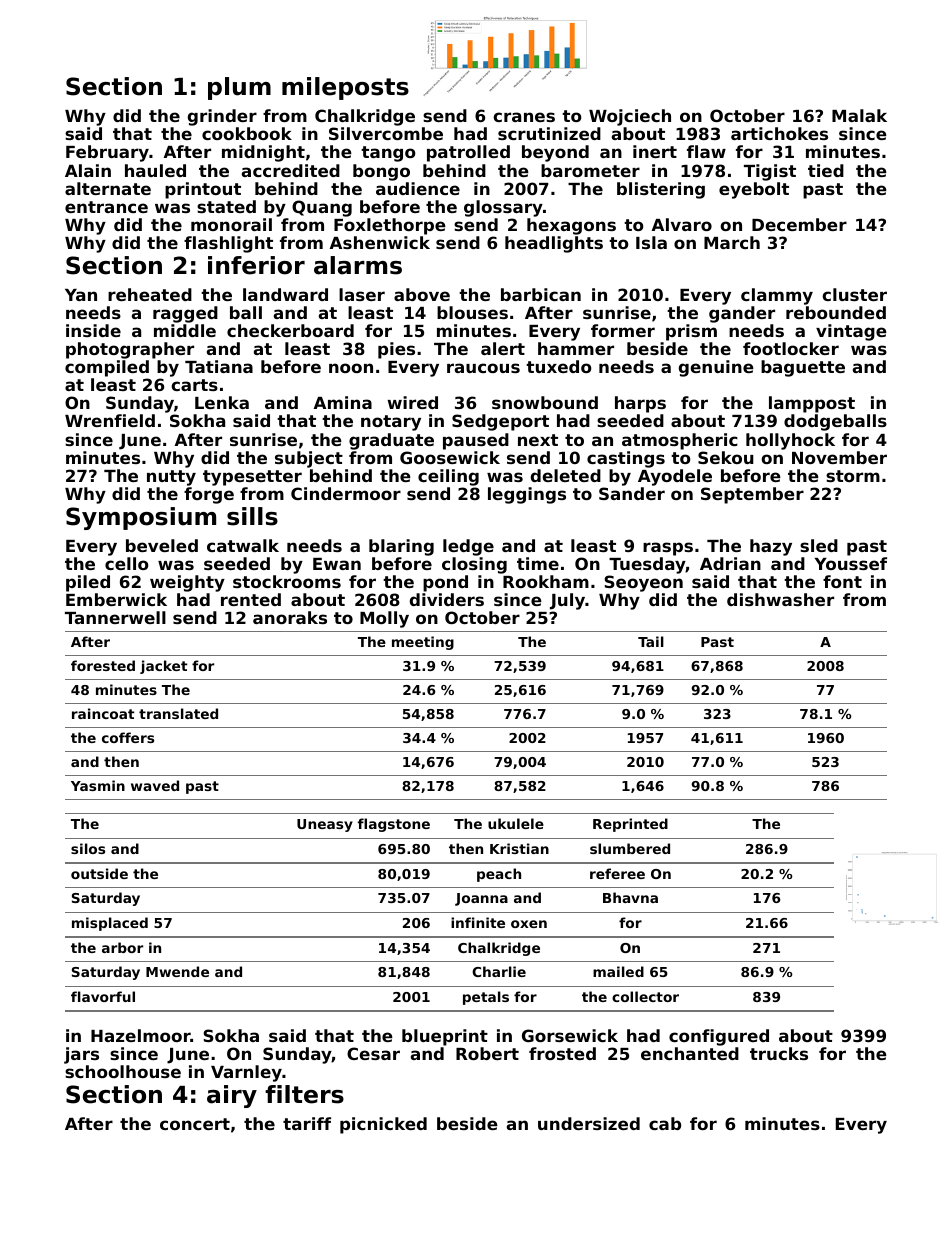 The width and height of the screenshot is (952, 1233). What do you see at coordinates (203, 190) in the screenshot?
I see `printout` at bounding box center [203, 190].
